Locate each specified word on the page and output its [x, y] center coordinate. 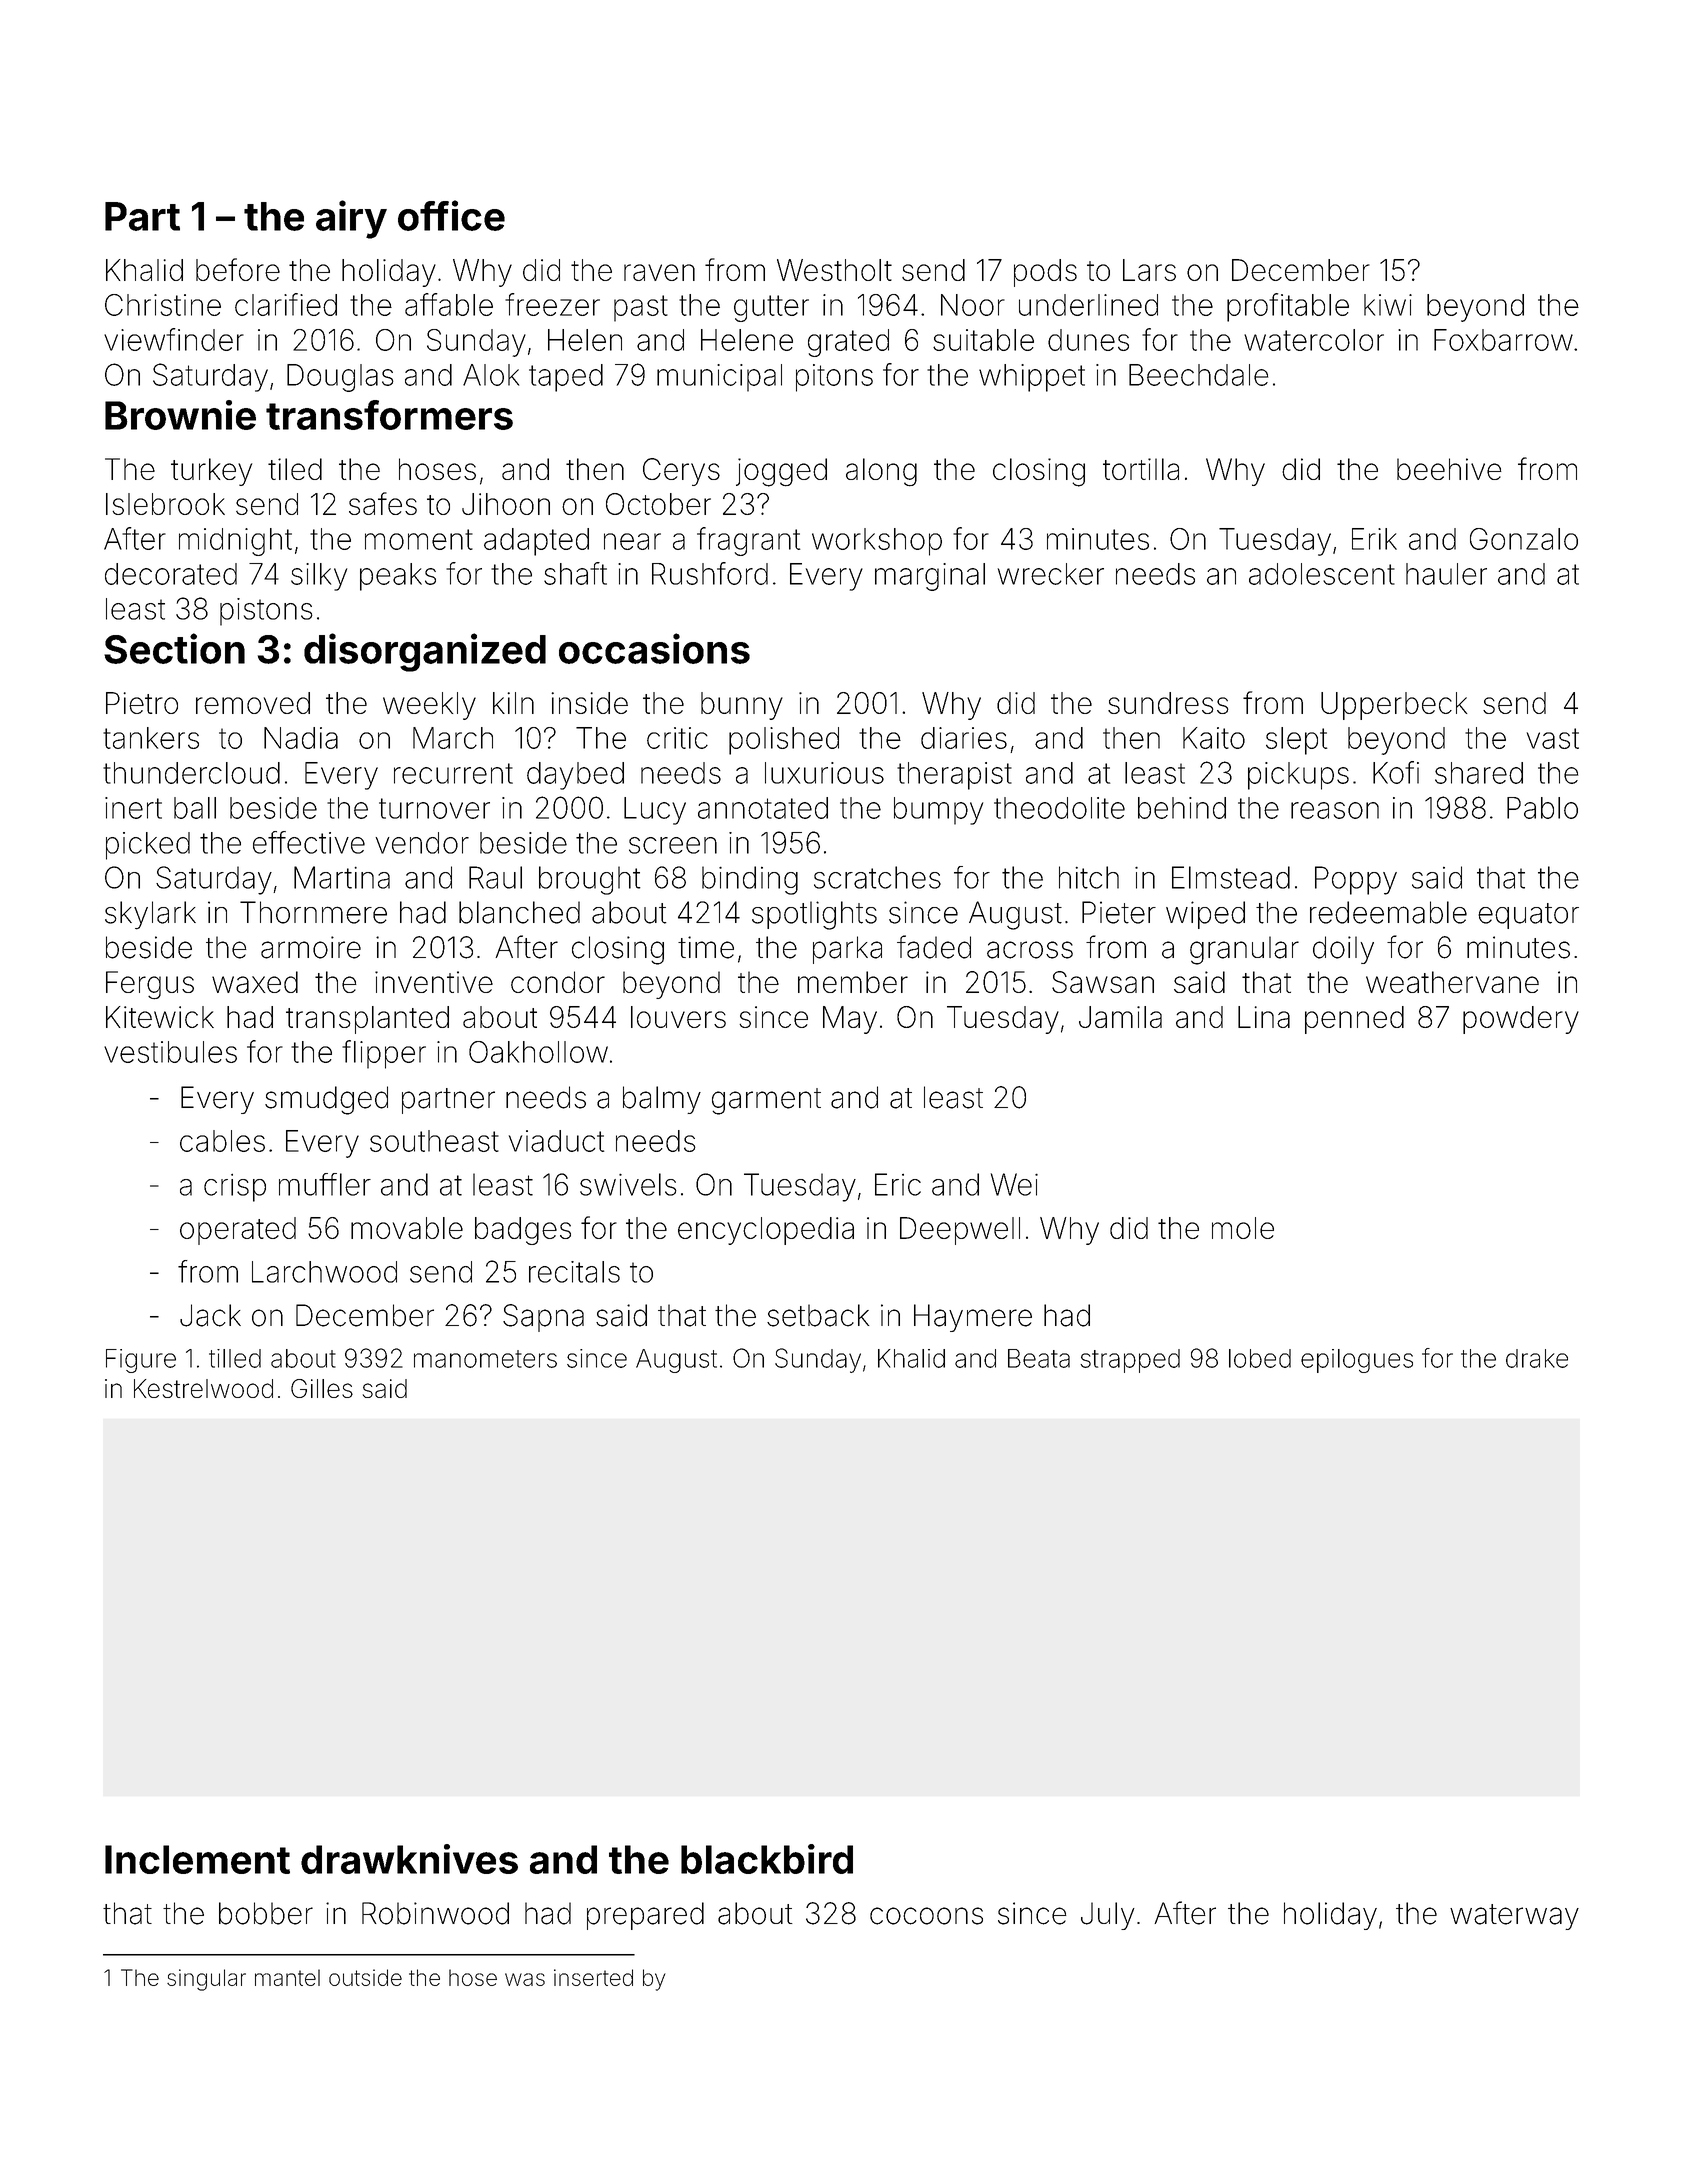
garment [766, 1101]
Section [174, 648]
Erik [1374, 539]
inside [590, 703]
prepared [645, 1916]
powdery [1521, 1020]
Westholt [834, 270]
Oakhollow [538, 1052]
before [238, 269]
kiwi [1388, 305]
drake [1537, 1358]
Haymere [973, 1318]
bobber [266, 1913]
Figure [141, 1361]
